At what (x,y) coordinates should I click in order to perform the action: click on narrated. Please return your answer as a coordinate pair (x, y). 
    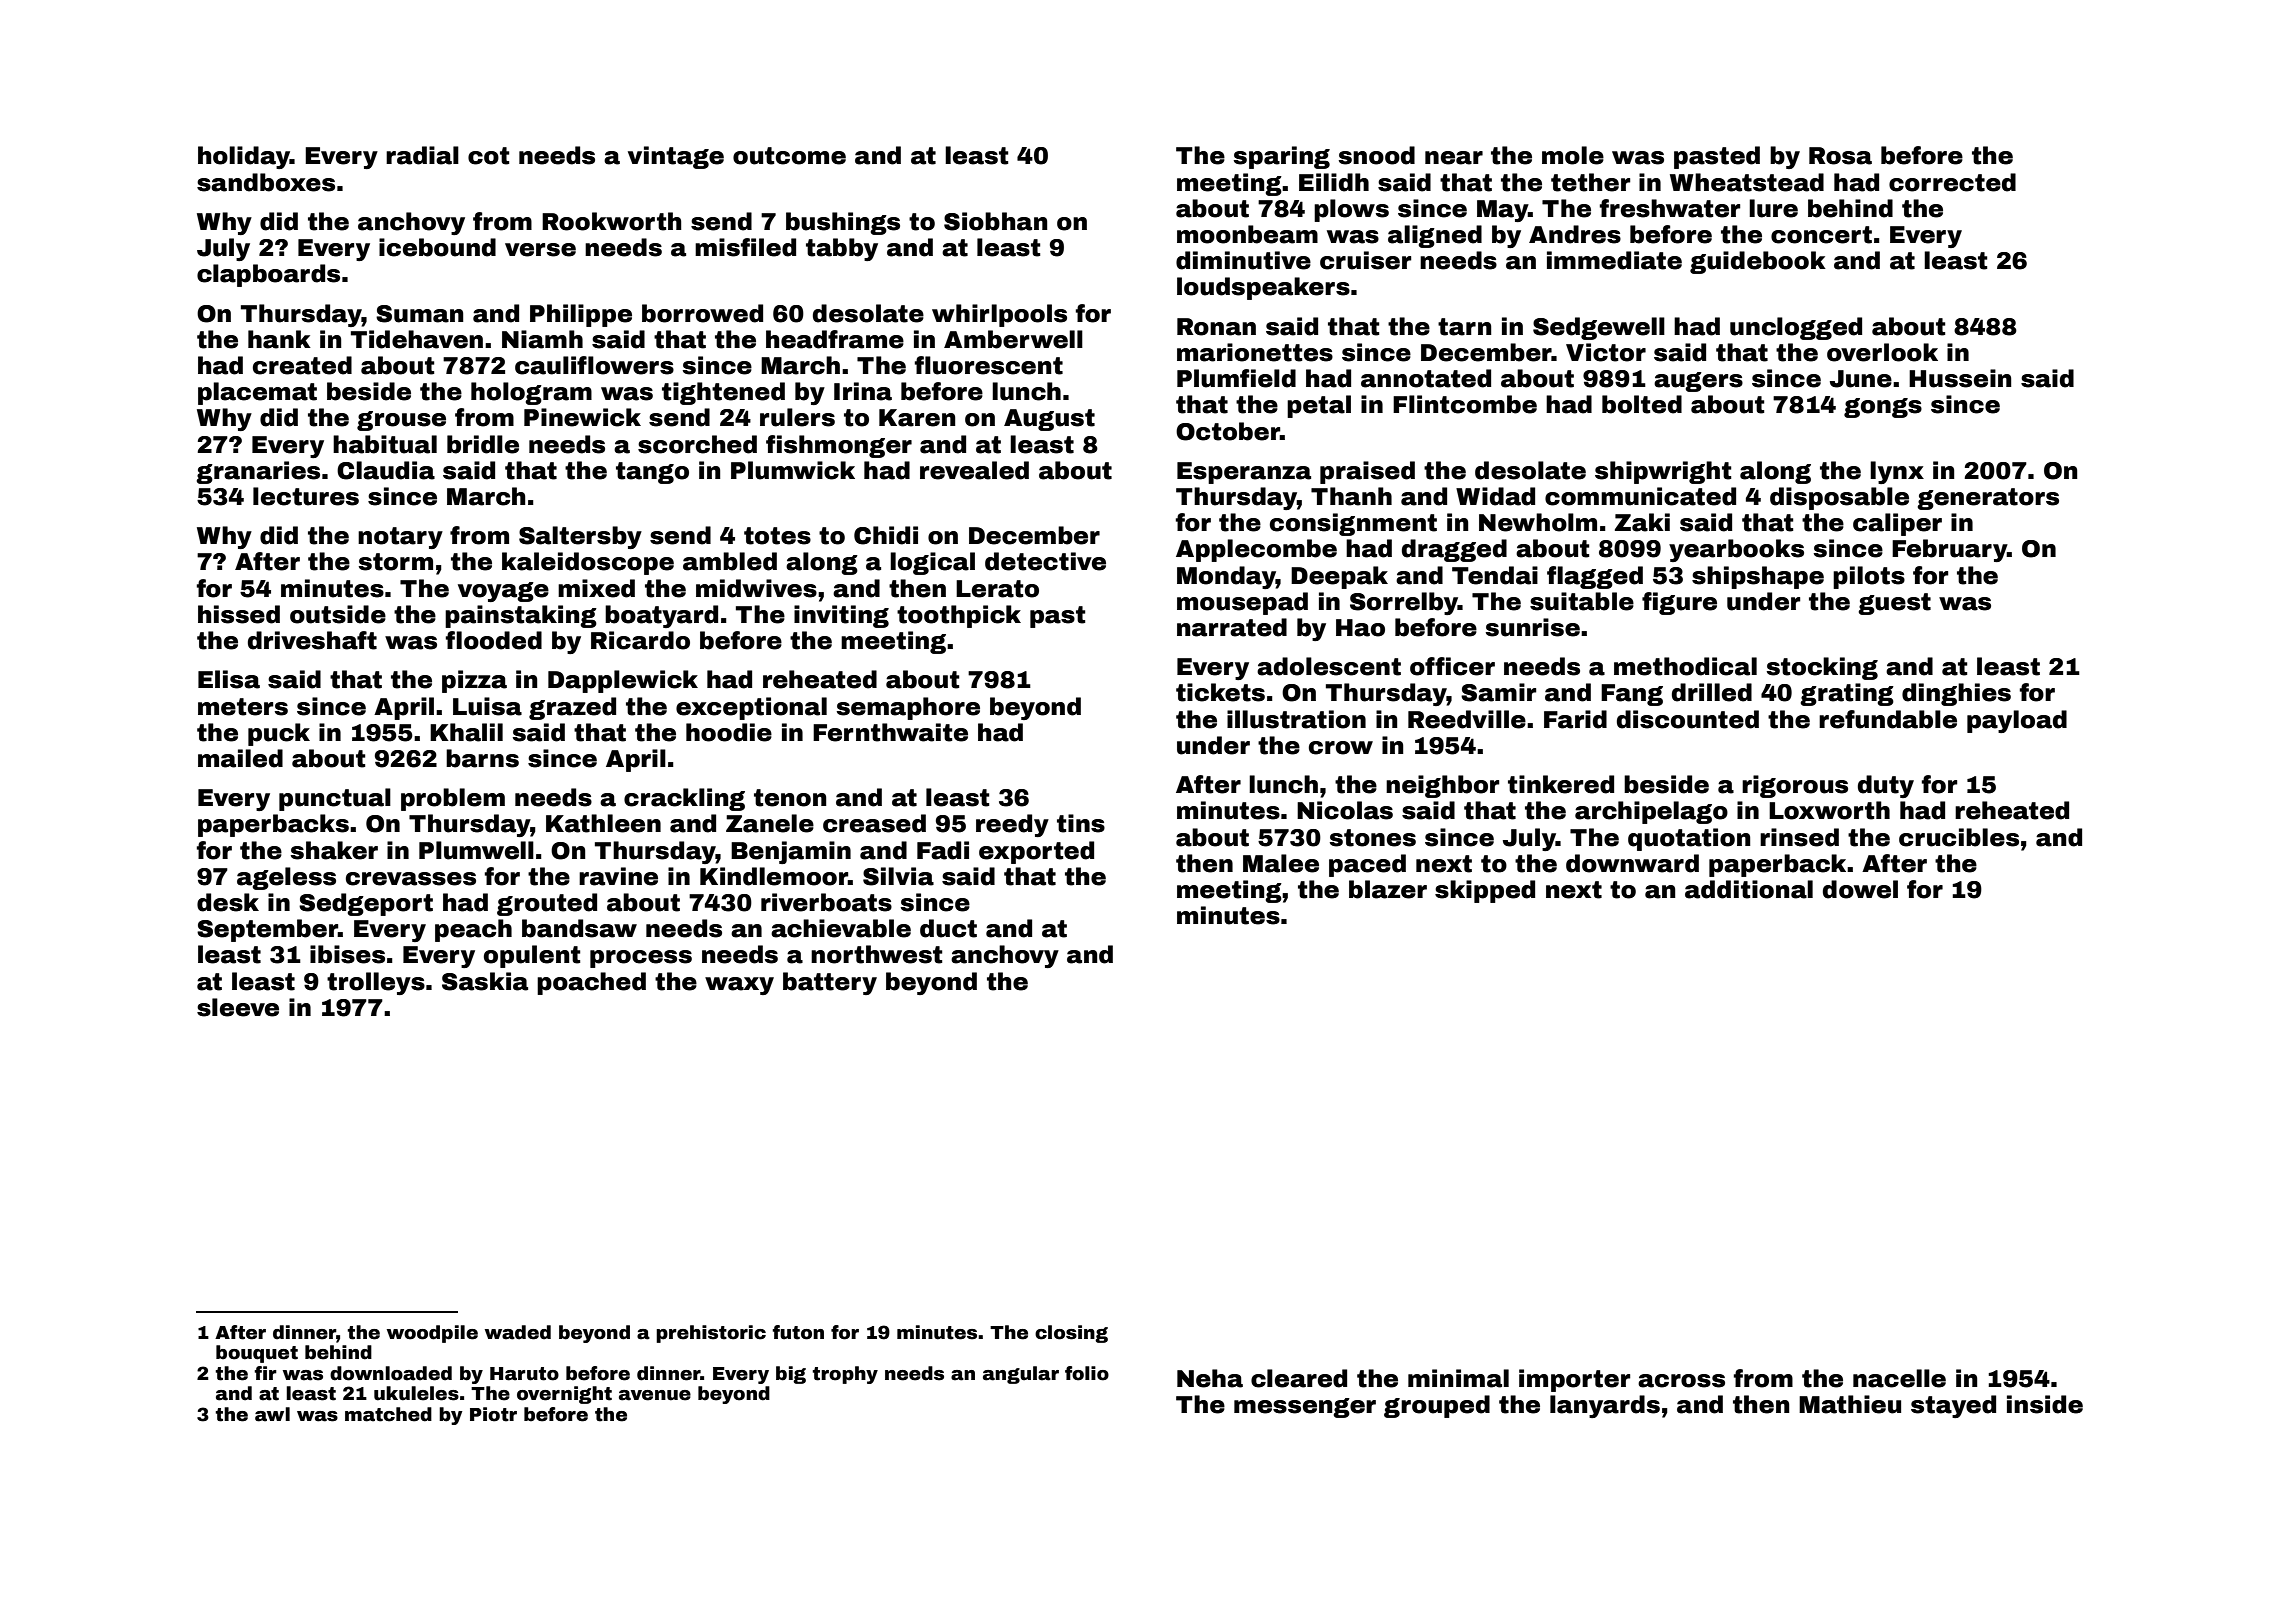
    Looking at the image, I should click on (1232, 627).
